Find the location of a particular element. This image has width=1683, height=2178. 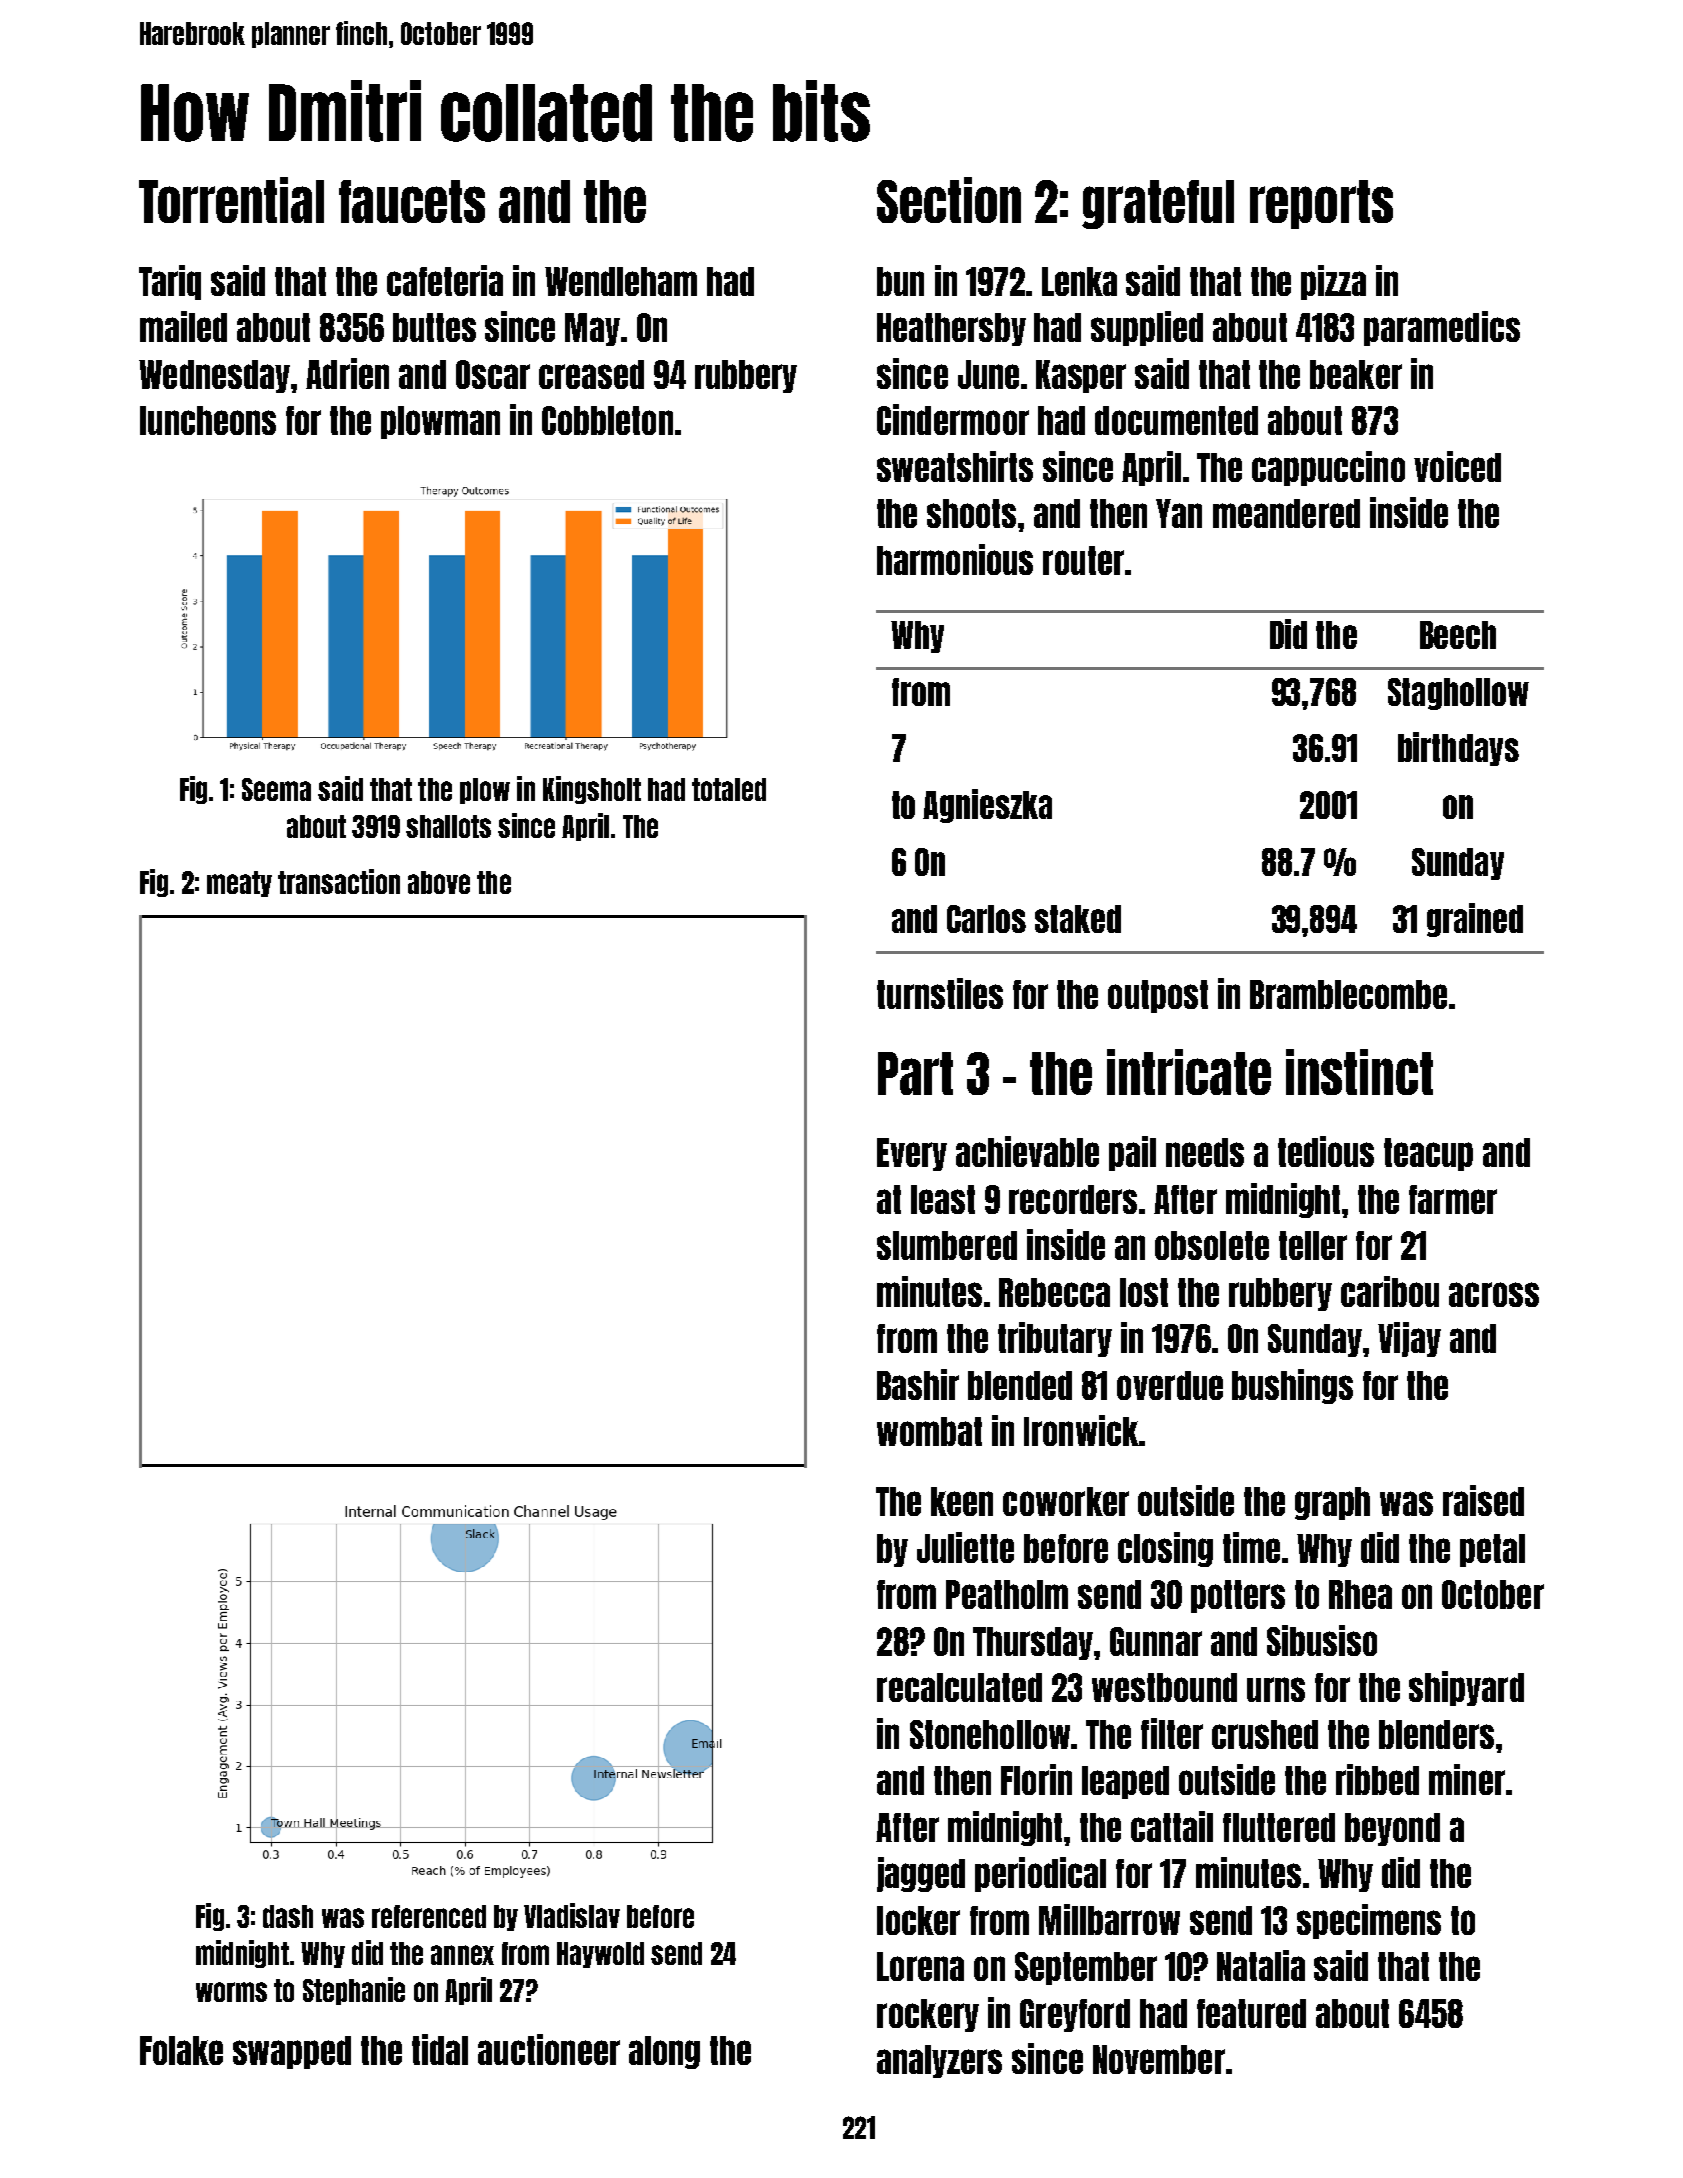

Vladislav is located at coordinates (572, 1915).
